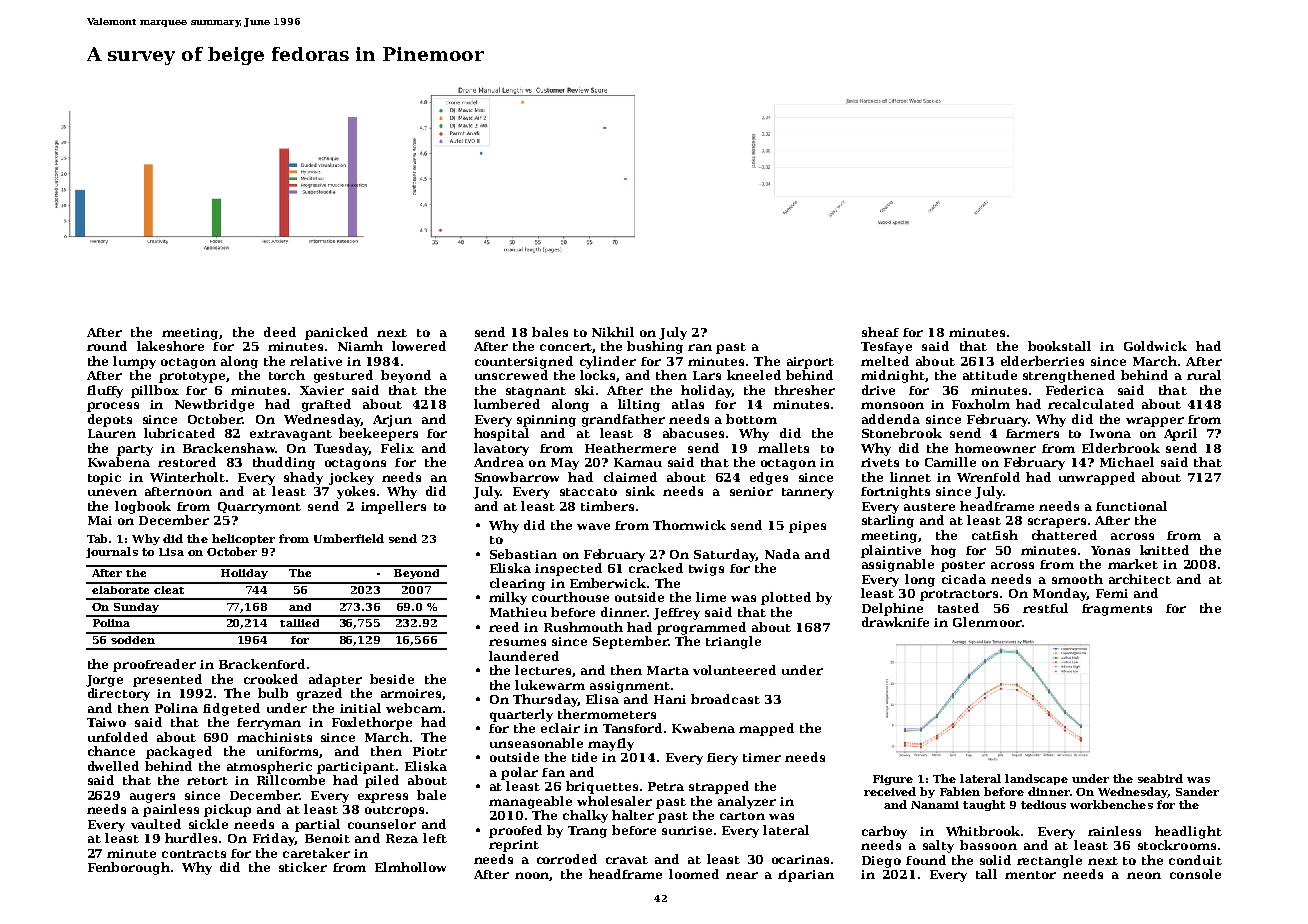 The image size is (1308, 924). I want to click on seabird, so click(1160, 778).
